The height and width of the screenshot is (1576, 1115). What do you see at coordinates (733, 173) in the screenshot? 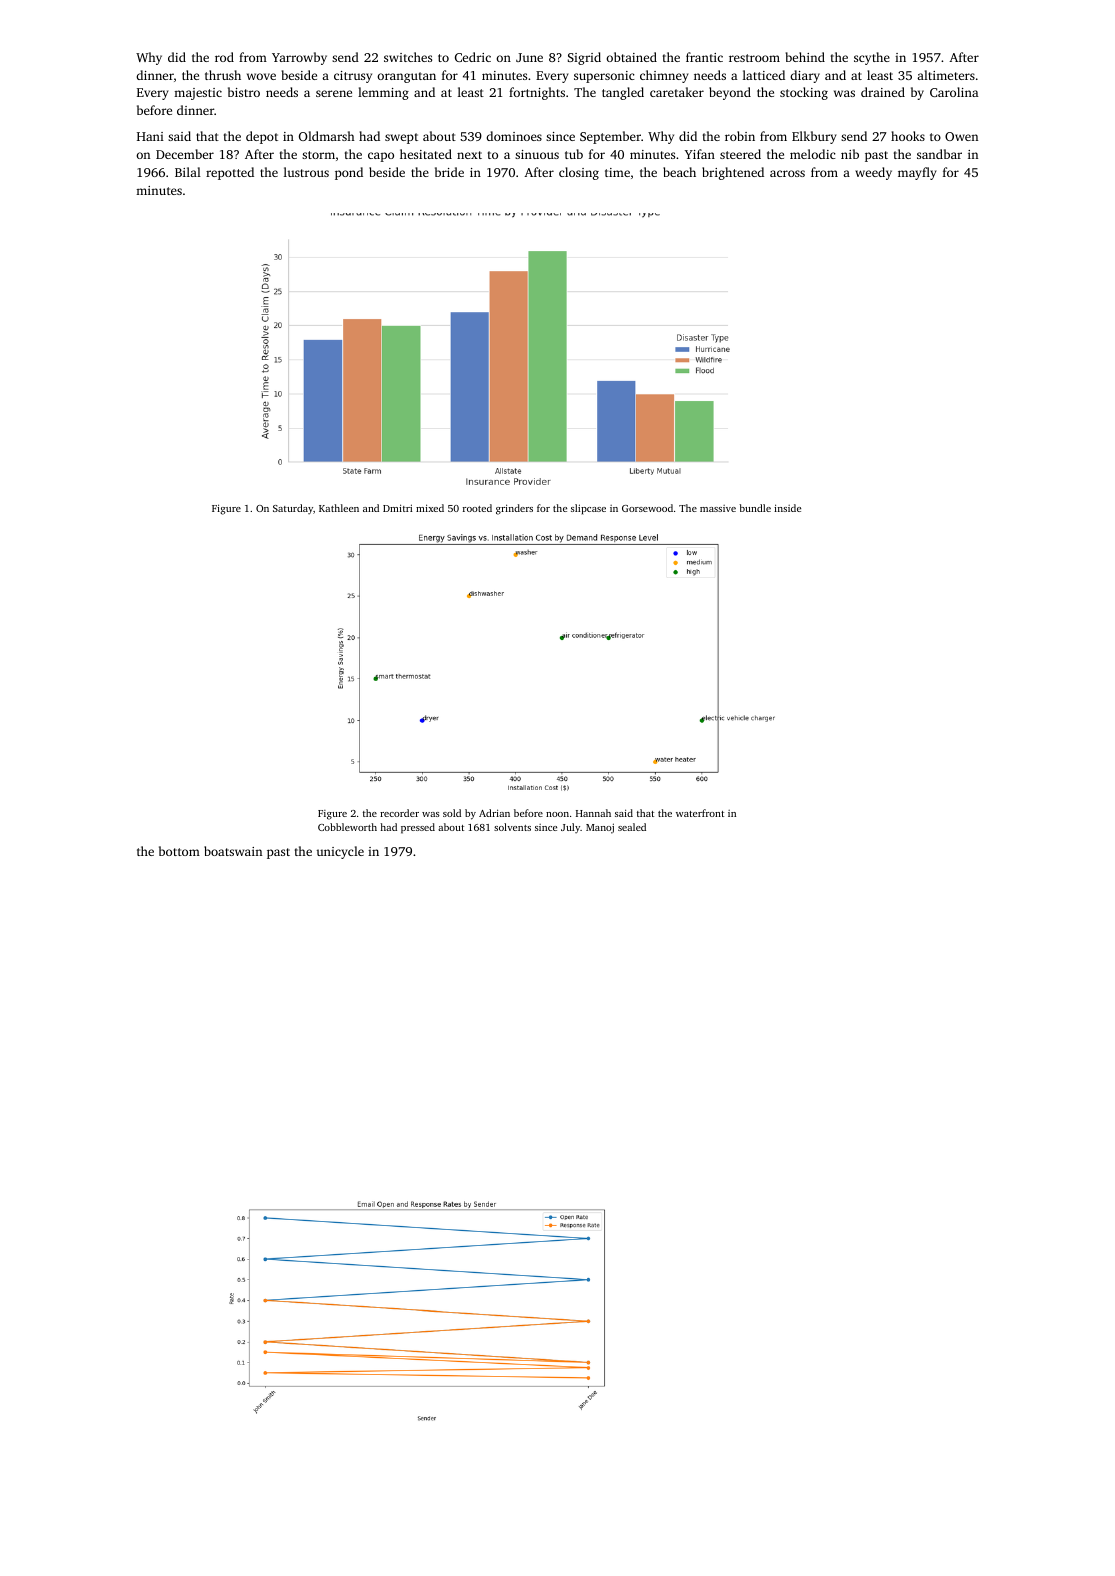
I see `brightened` at bounding box center [733, 173].
